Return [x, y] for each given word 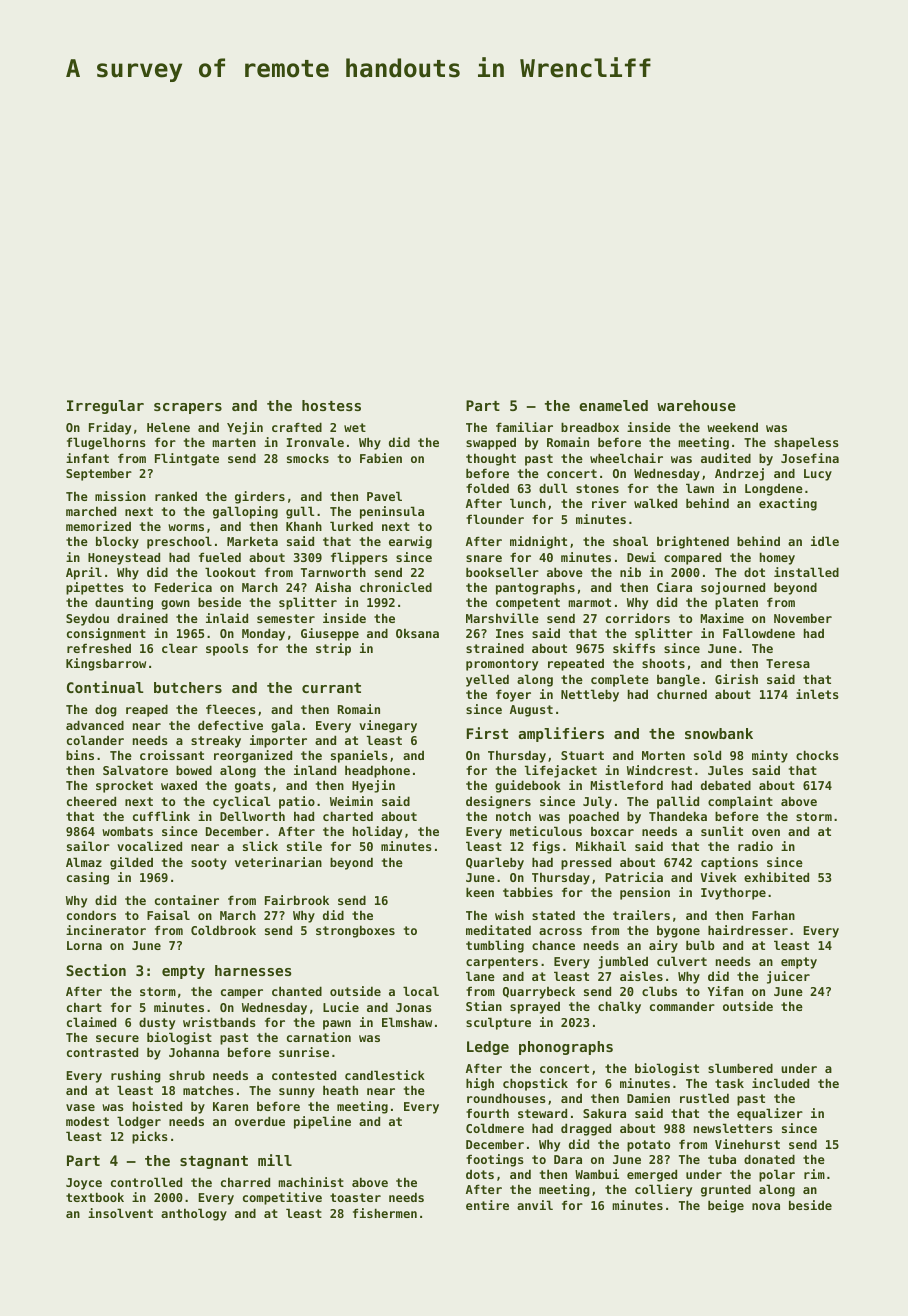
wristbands [219, 1022]
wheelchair [626, 458]
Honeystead [124, 558]
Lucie [341, 1007]
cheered [91, 801]
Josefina [810, 458]
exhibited [776, 877]
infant [87, 458]
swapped [491, 443]
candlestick [385, 1075]
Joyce [84, 1184]
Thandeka [678, 816]
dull [553, 488]
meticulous [546, 831]
